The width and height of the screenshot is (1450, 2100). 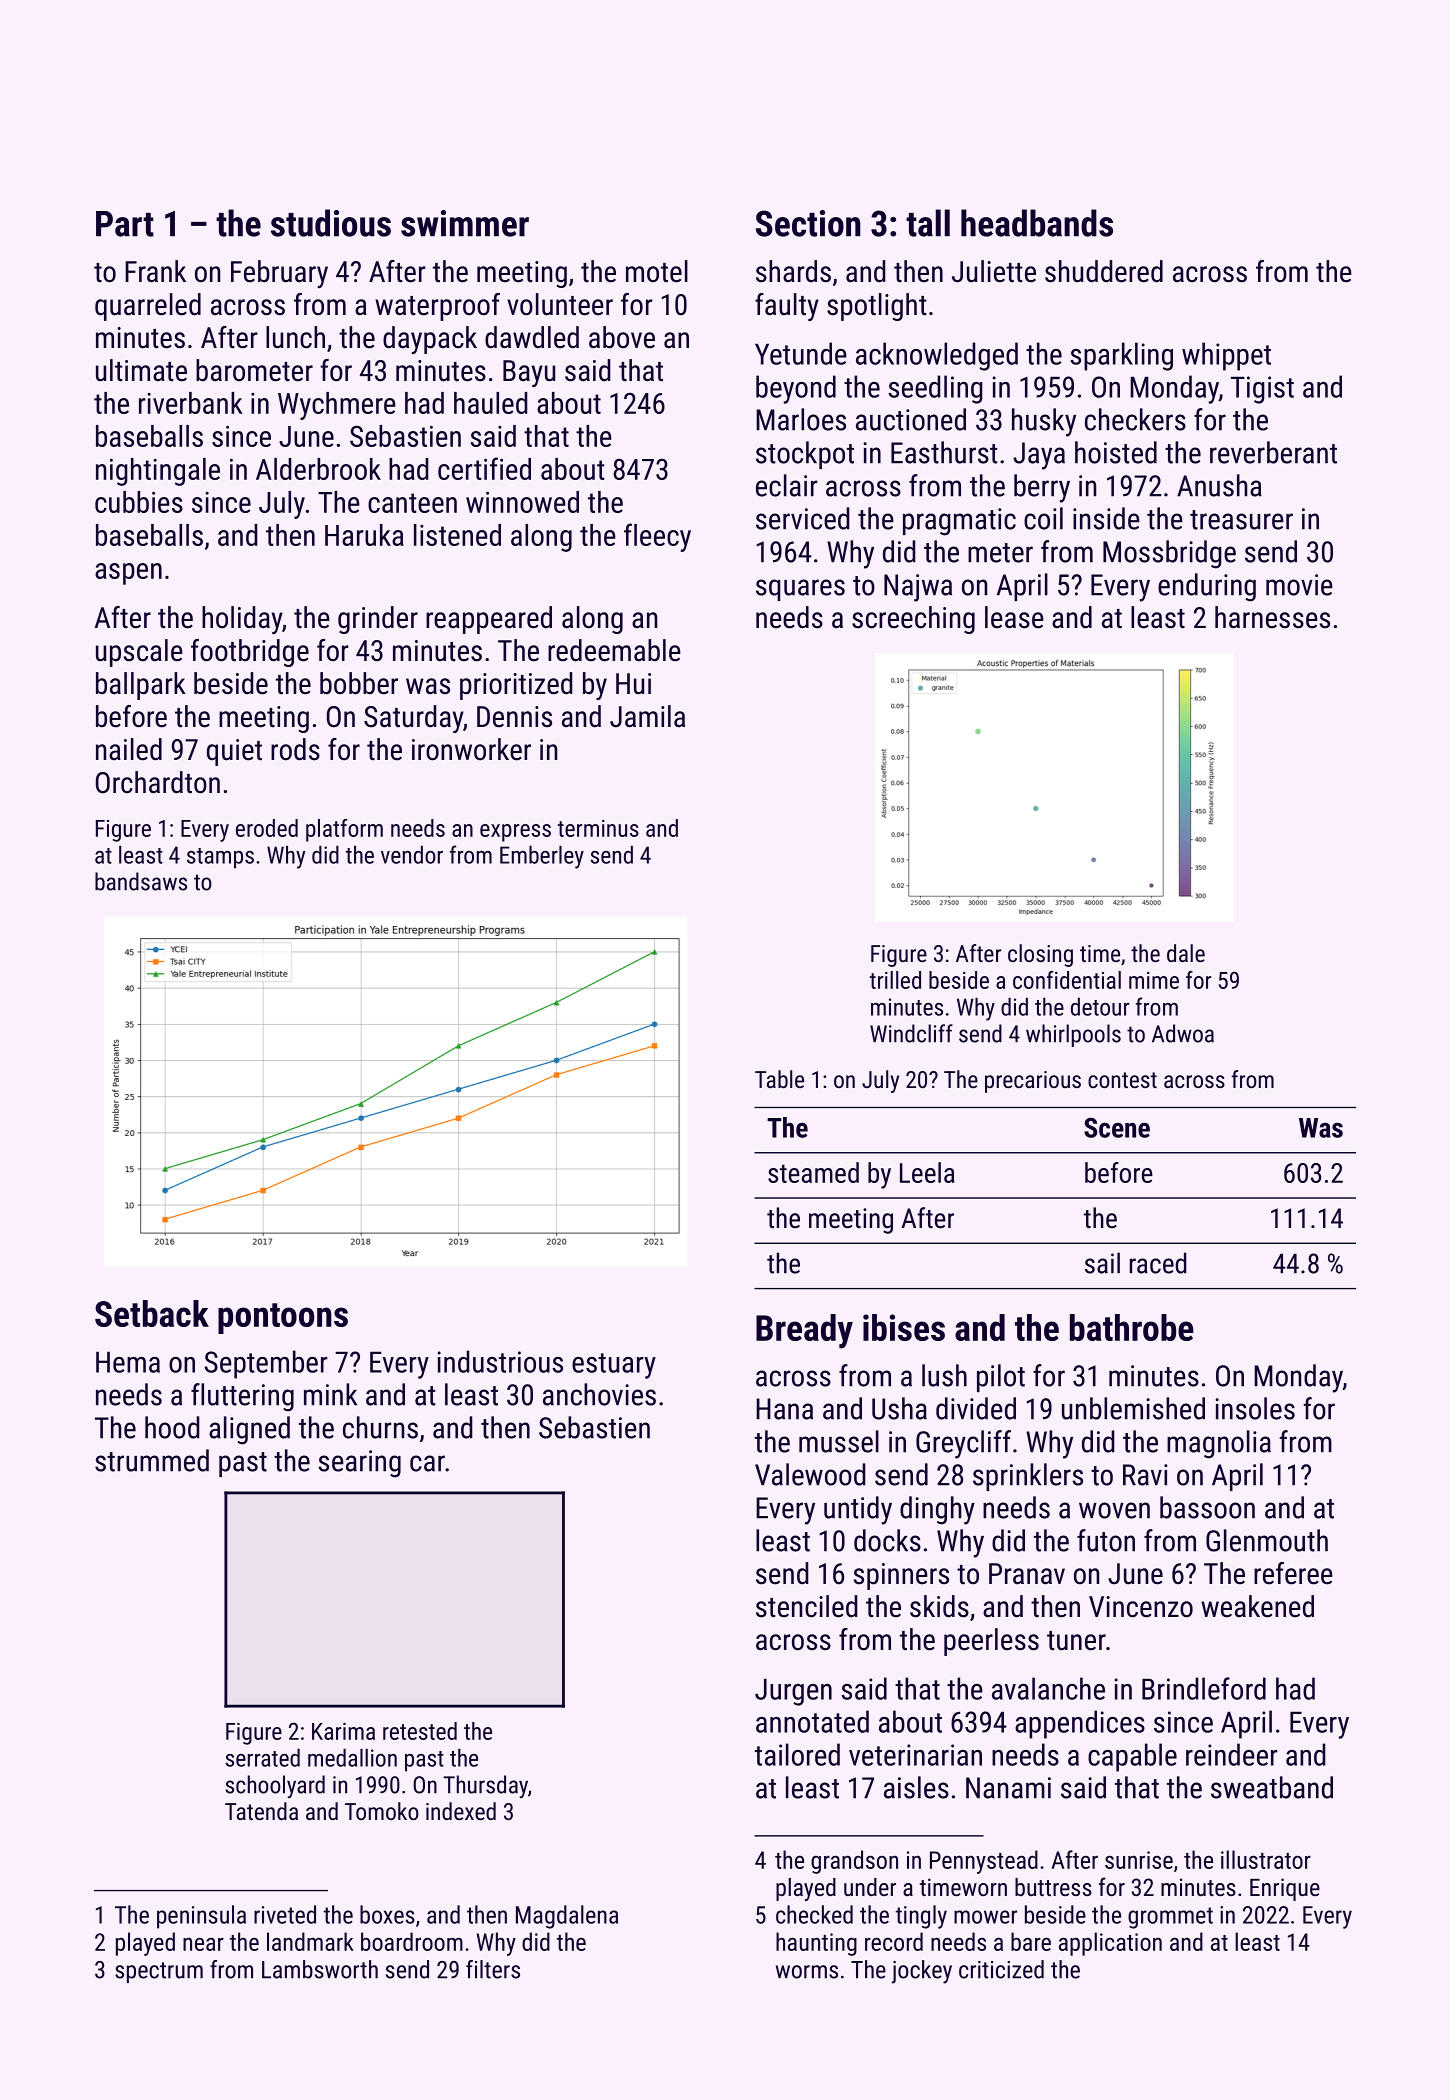 What do you see at coordinates (283, 1318) in the screenshot?
I see `pontoons` at bounding box center [283, 1318].
